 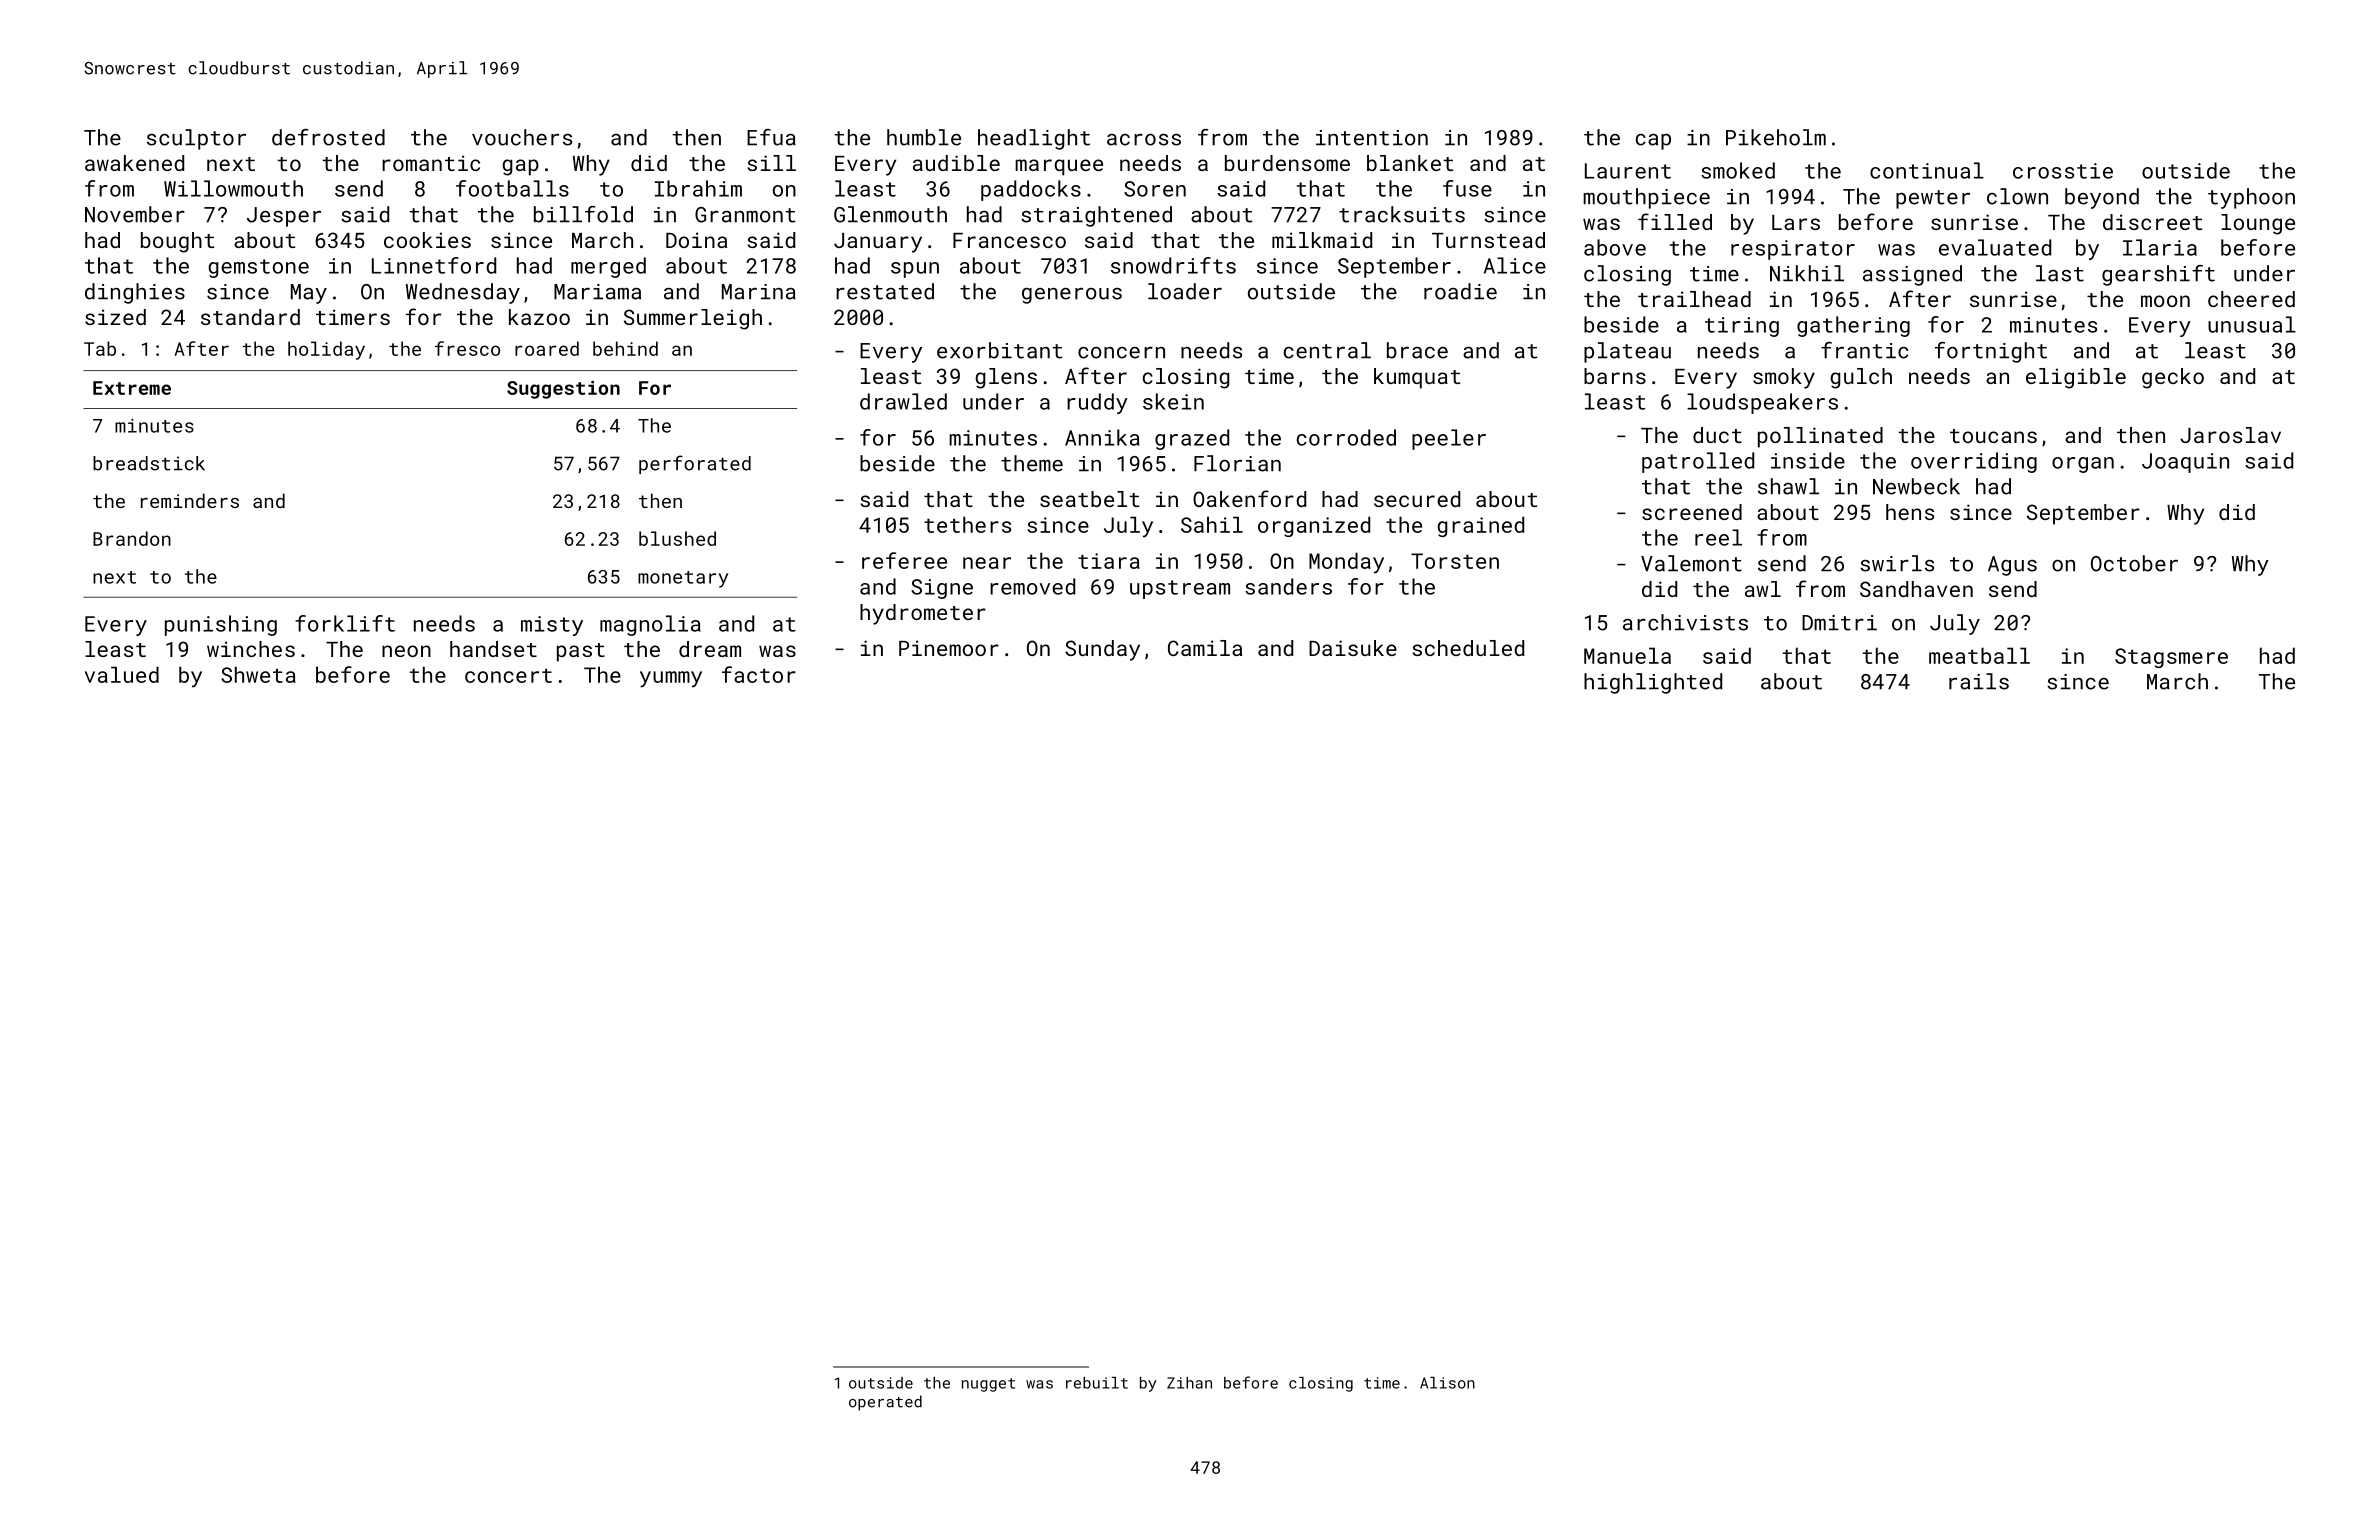 I want to click on Alison, so click(x=1447, y=1383).
